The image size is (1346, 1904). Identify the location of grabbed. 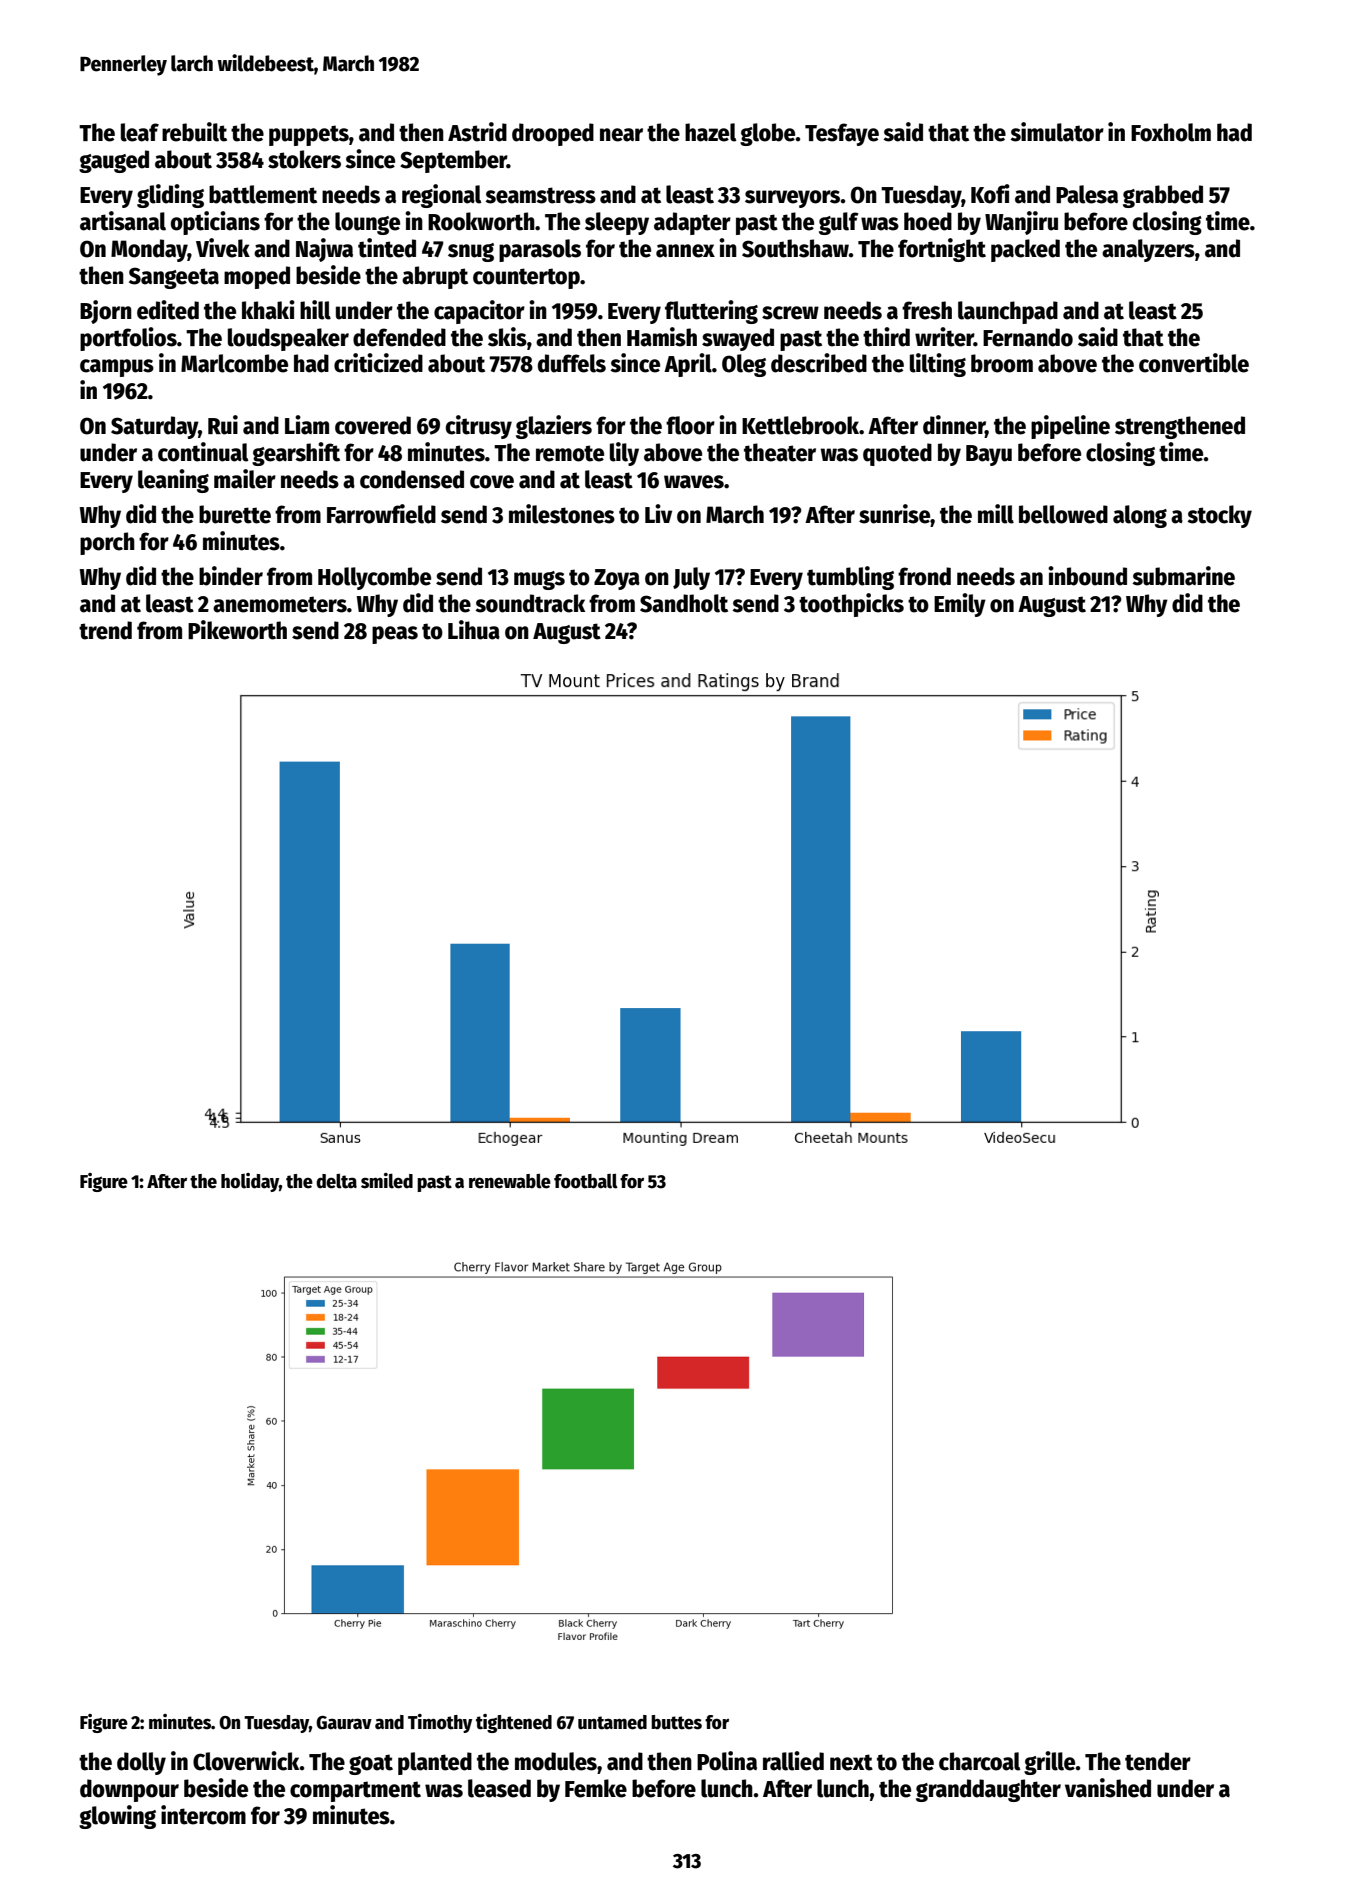
(1163, 196).
